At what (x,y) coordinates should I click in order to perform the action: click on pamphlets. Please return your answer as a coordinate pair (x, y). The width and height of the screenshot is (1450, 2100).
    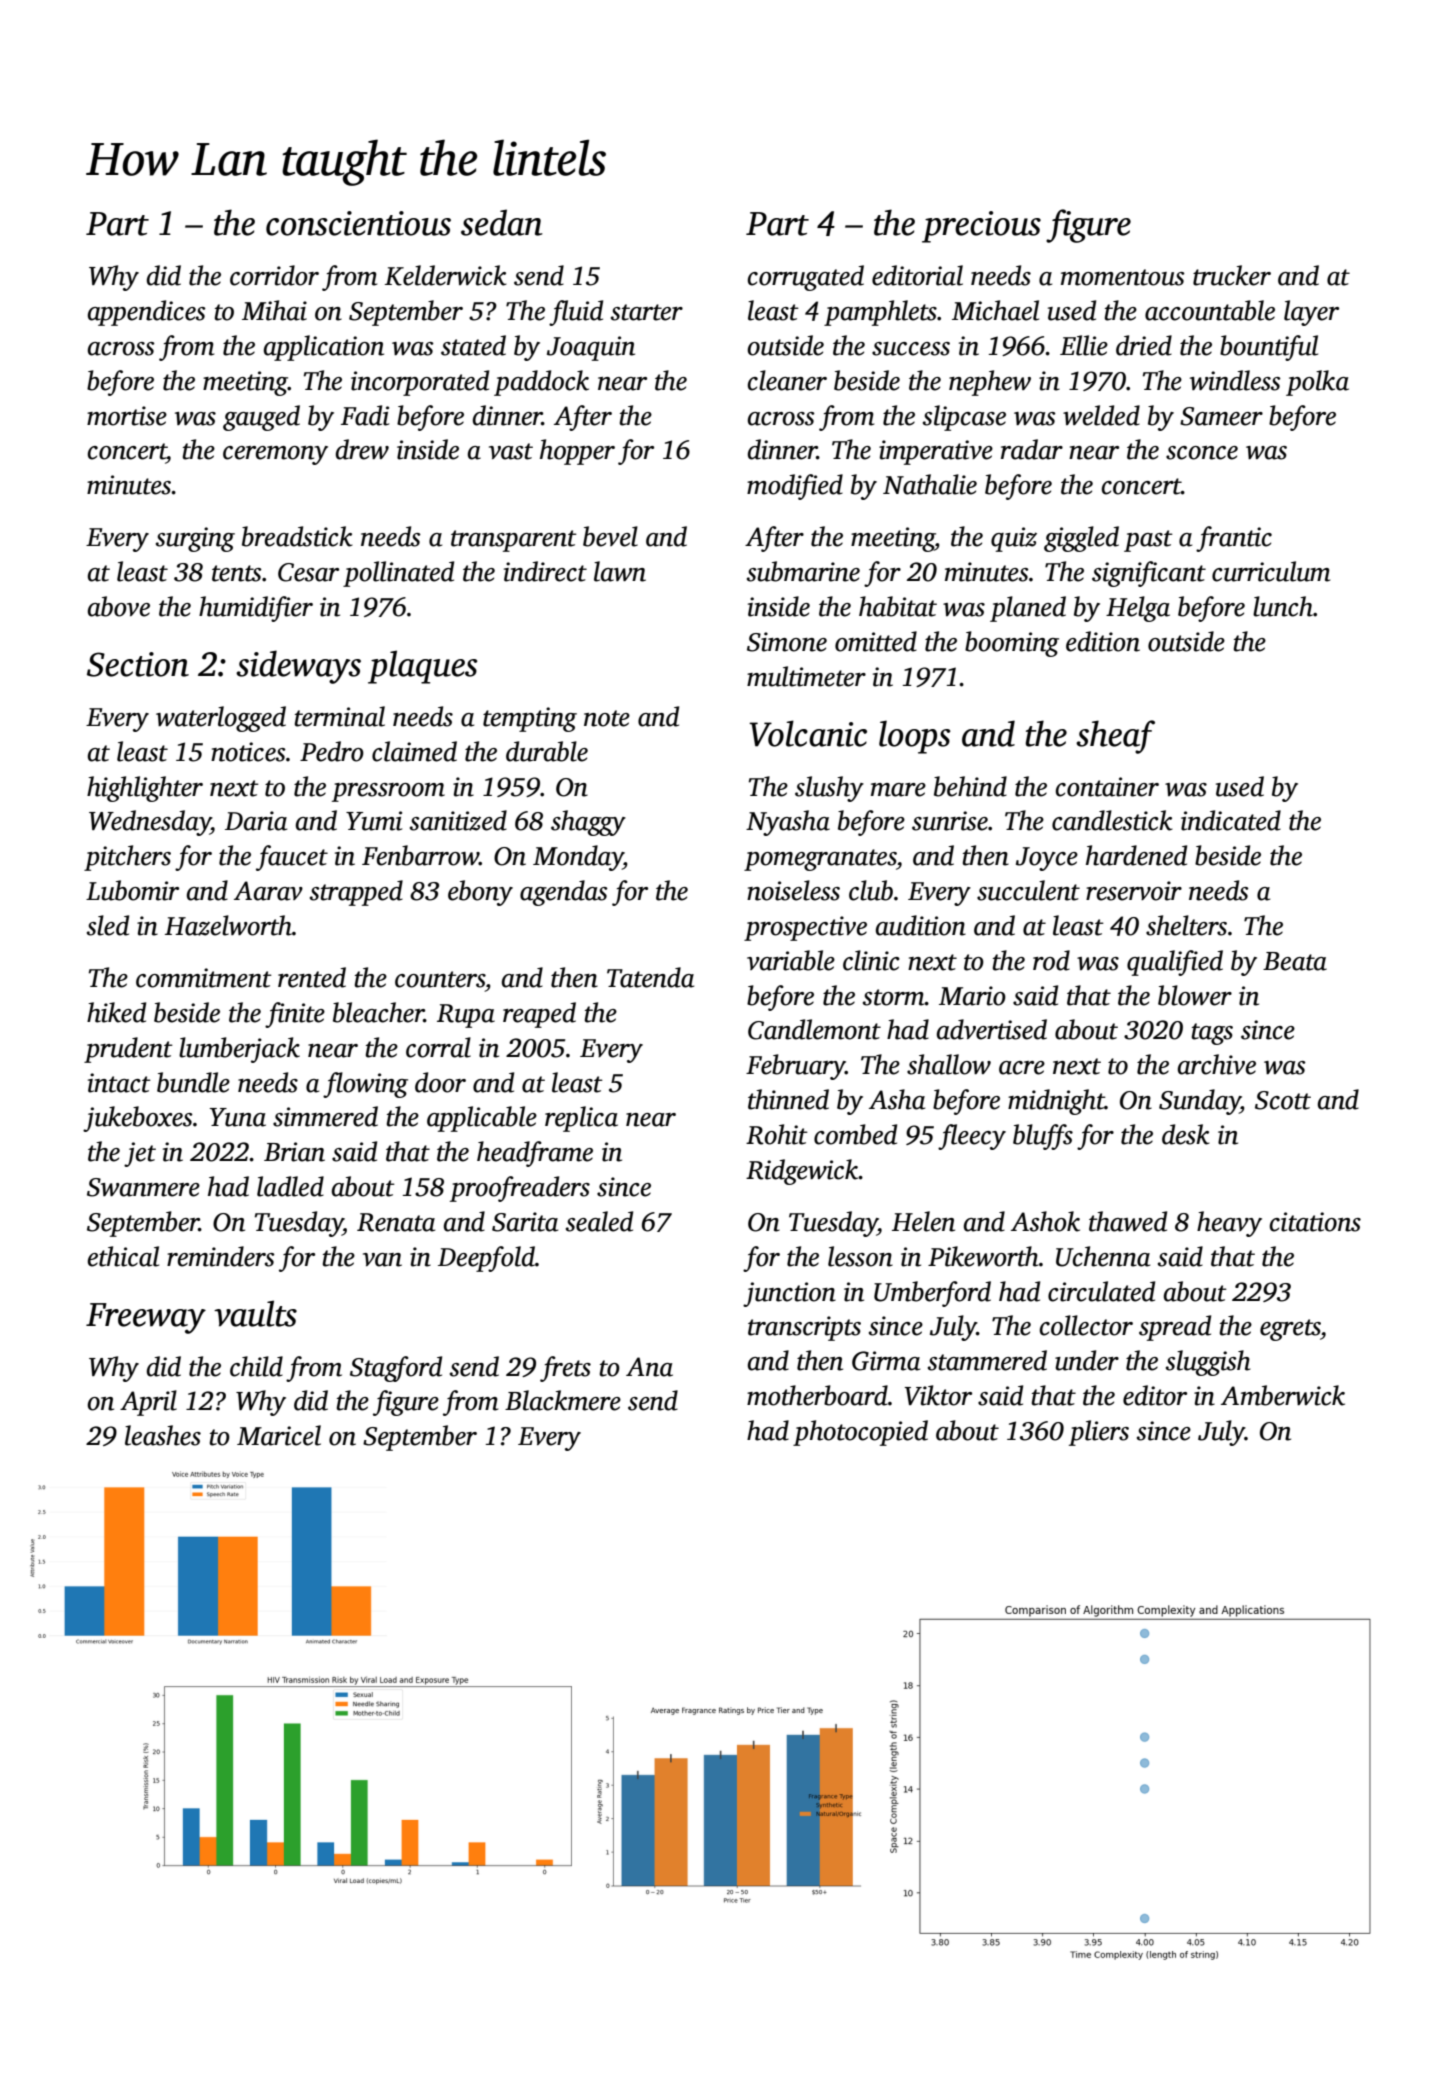
    Looking at the image, I should click on (880, 313).
